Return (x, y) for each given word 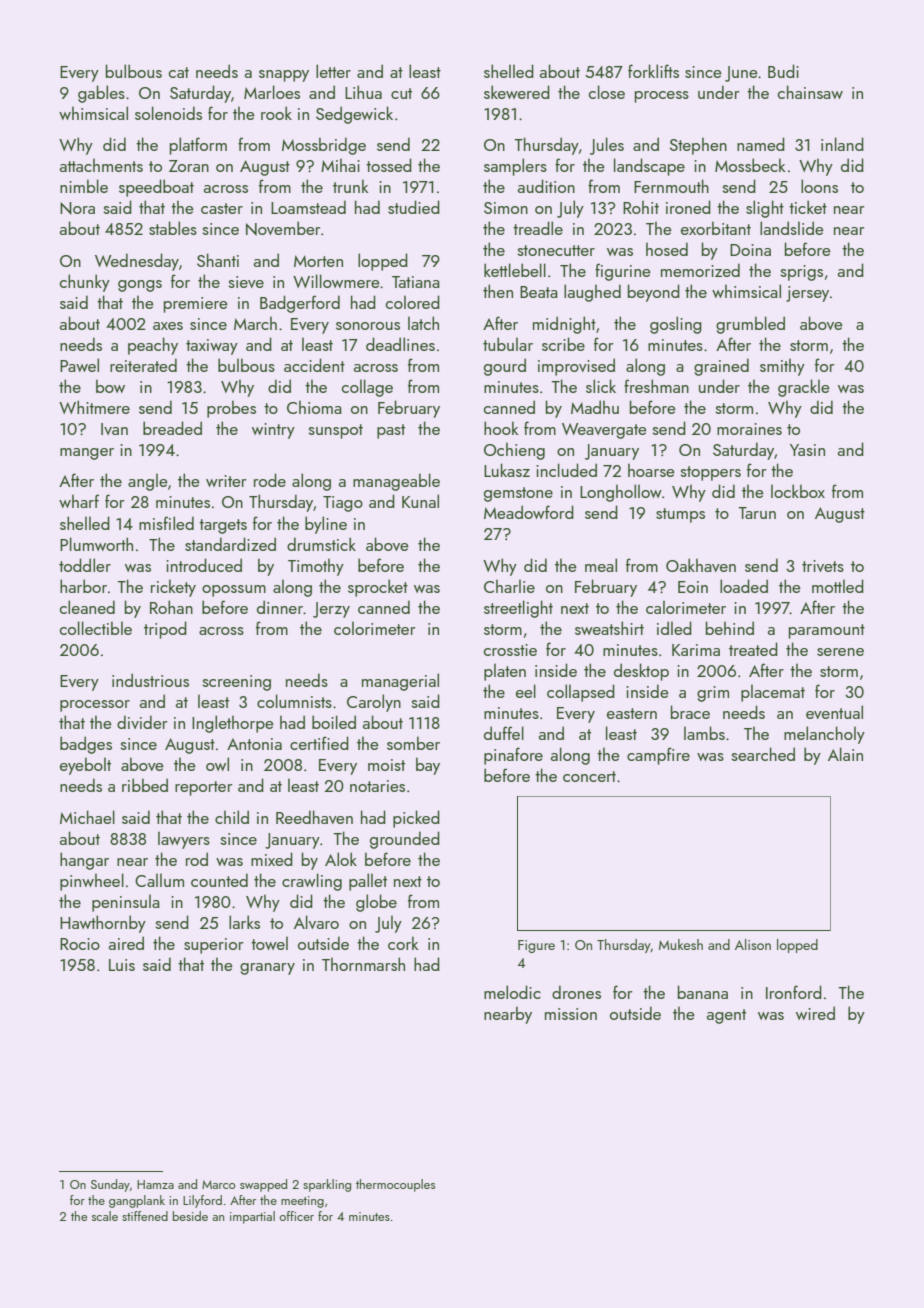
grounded (405, 840)
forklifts (653, 71)
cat (179, 72)
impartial (252, 1217)
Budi (783, 71)
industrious (150, 680)
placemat (773, 693)
